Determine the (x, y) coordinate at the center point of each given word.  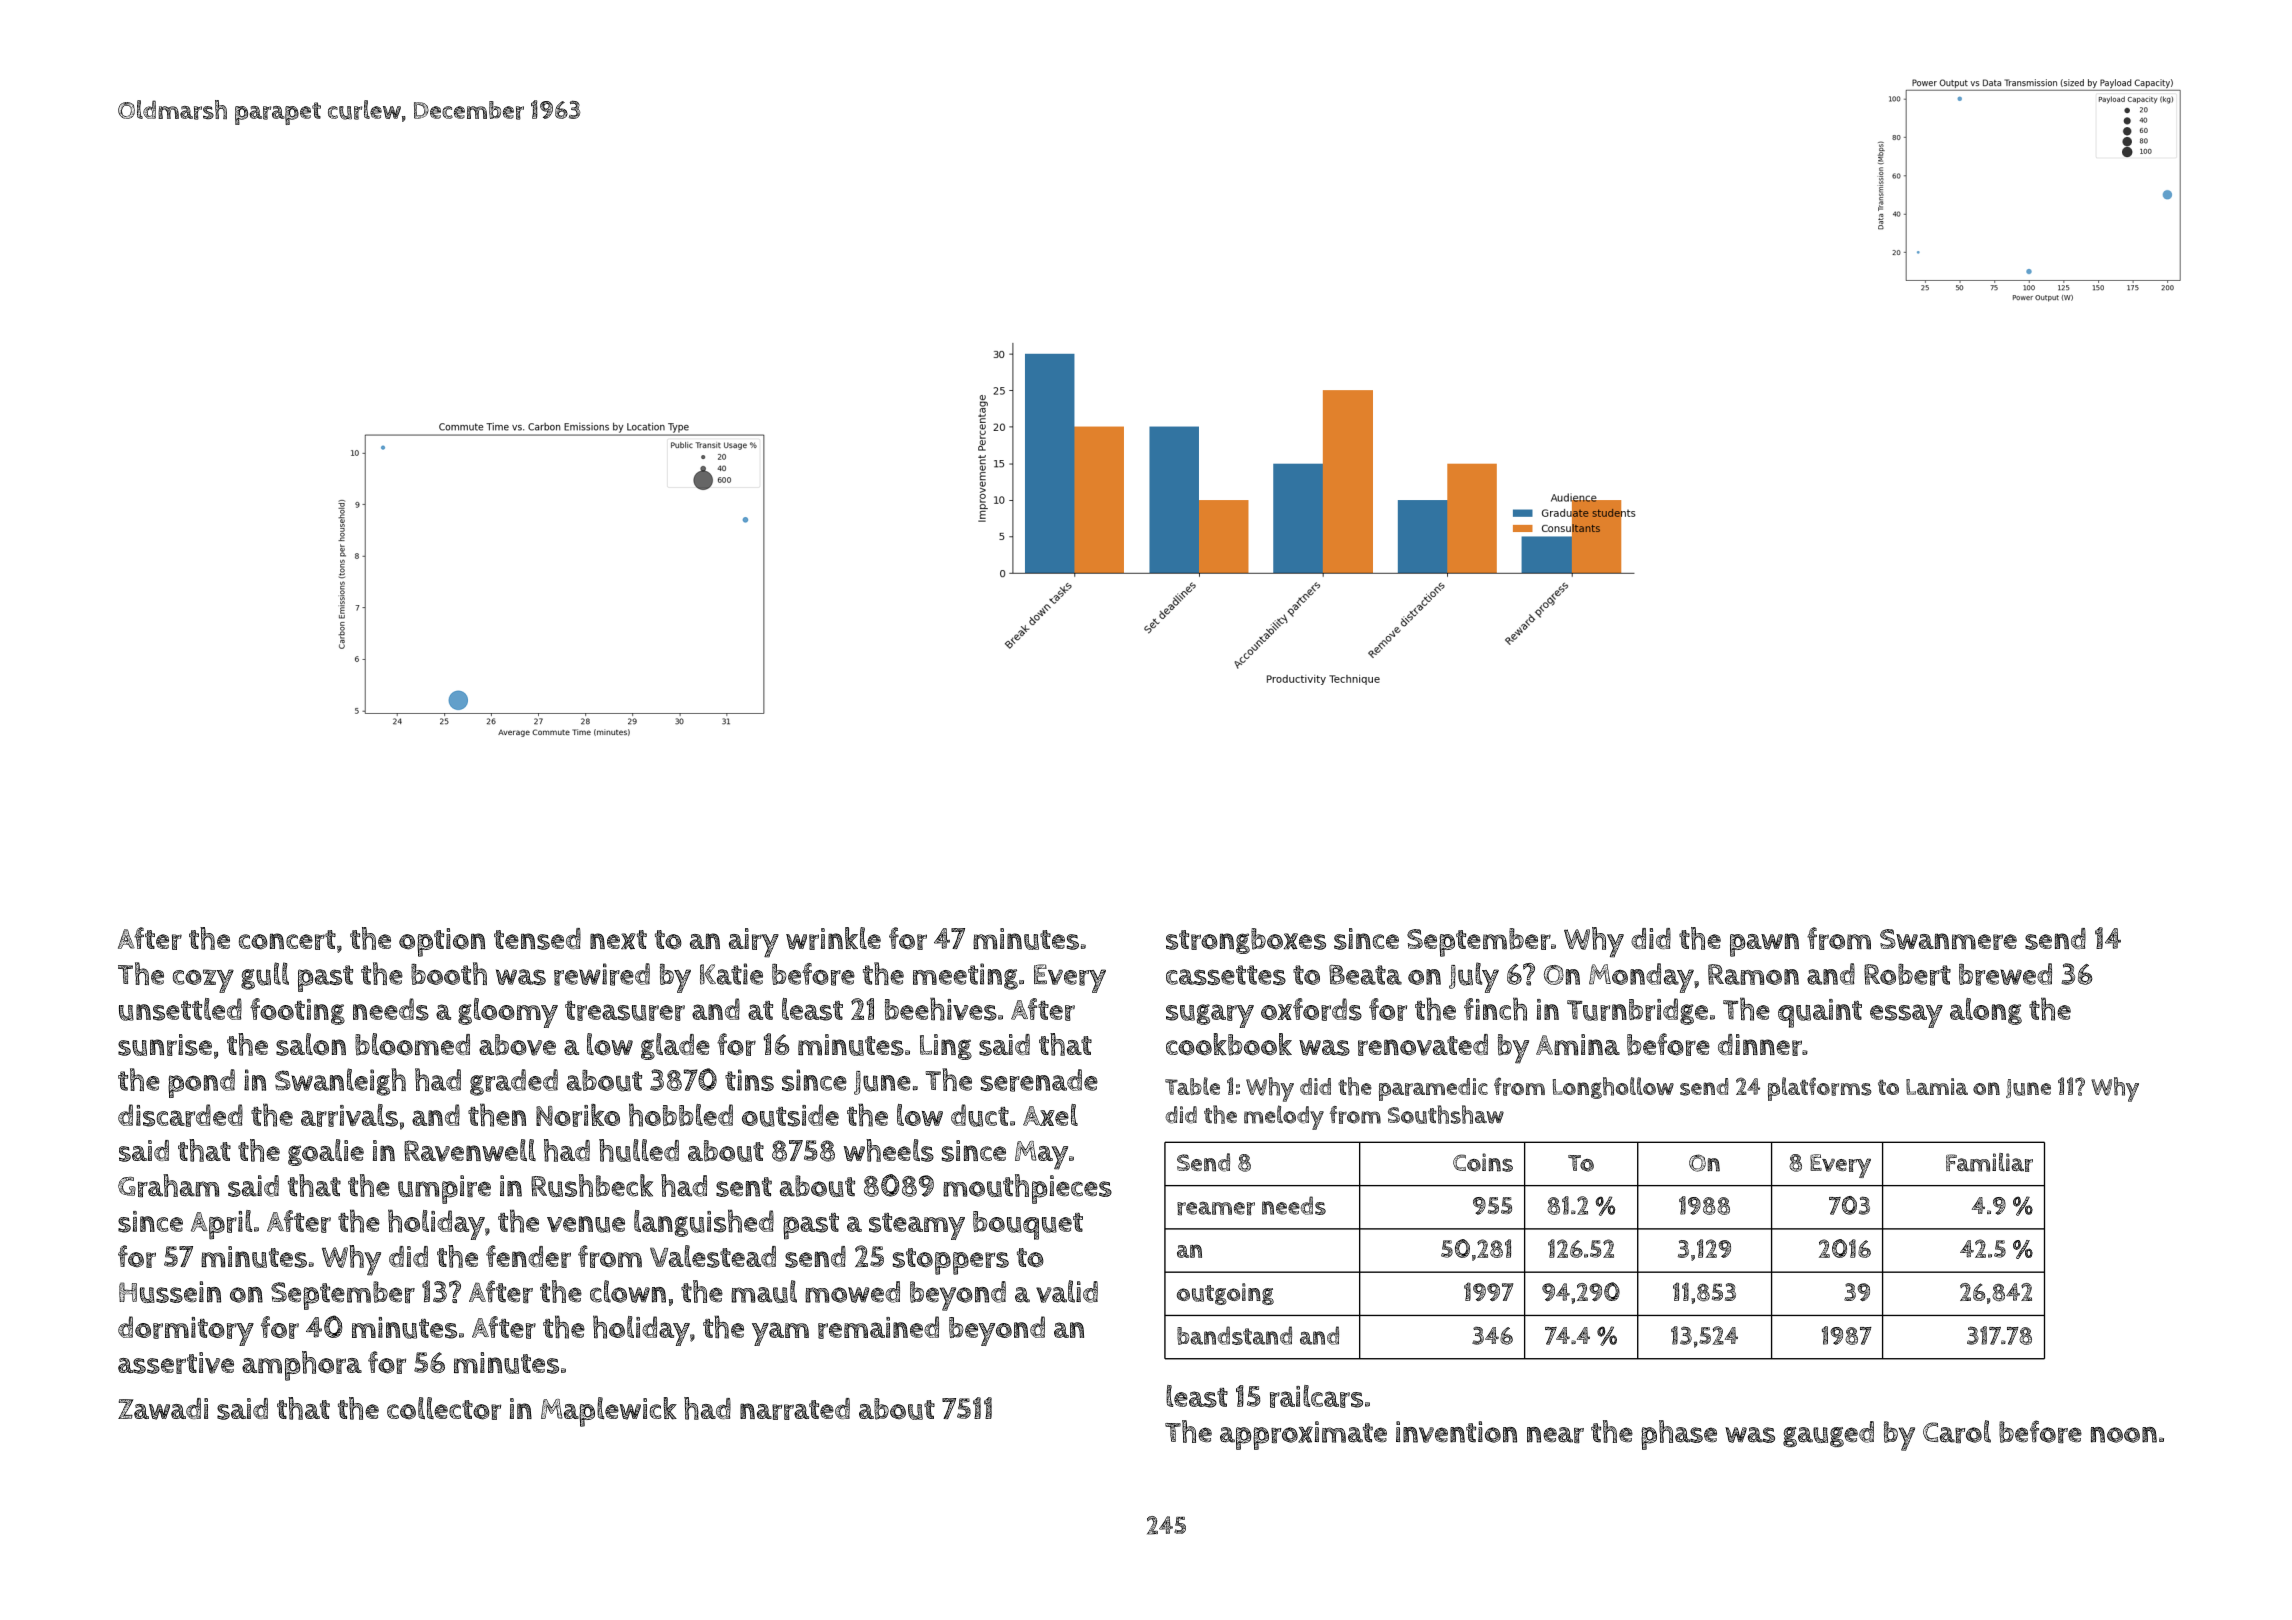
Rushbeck (592, 1185)
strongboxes (1246, 941)
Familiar (1989, 1162)
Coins (1483, 1162)
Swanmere (1948, 939)
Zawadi (163, 1409)
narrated (795, 1409)
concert (287, 940)
